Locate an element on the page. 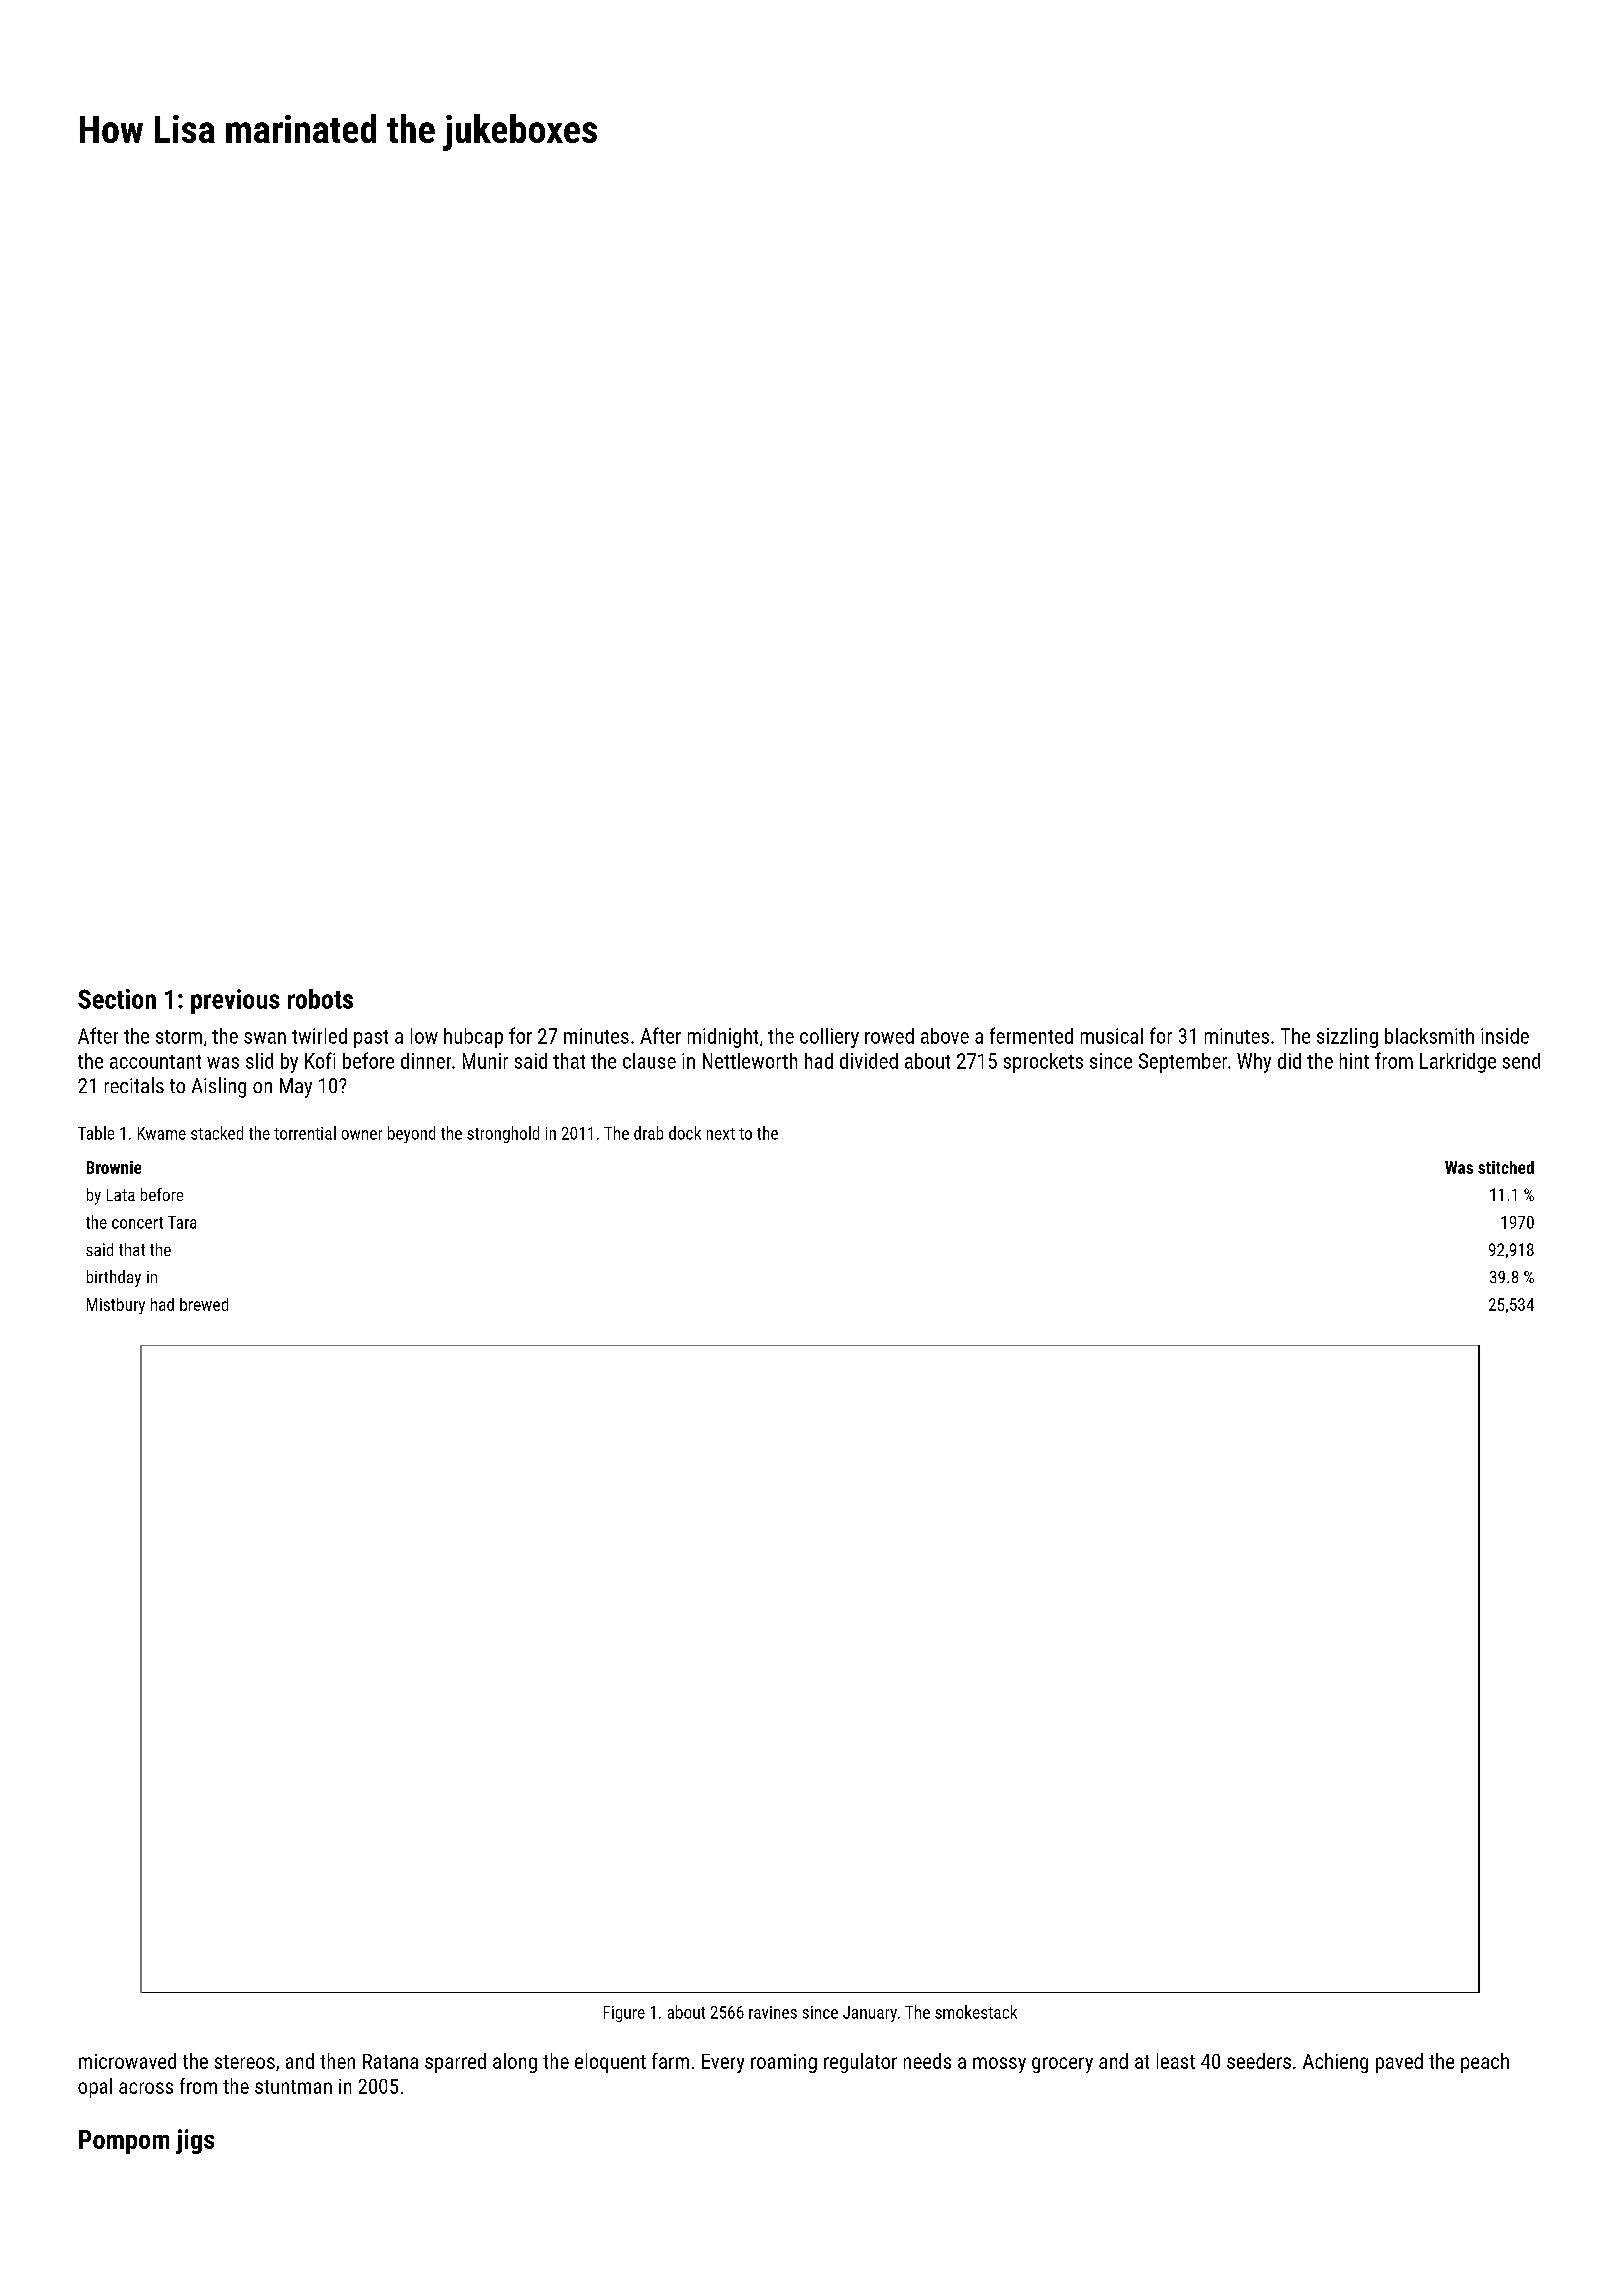 The image size is (1620, 2292). stitched is located at coordinates (1506, 1167).
